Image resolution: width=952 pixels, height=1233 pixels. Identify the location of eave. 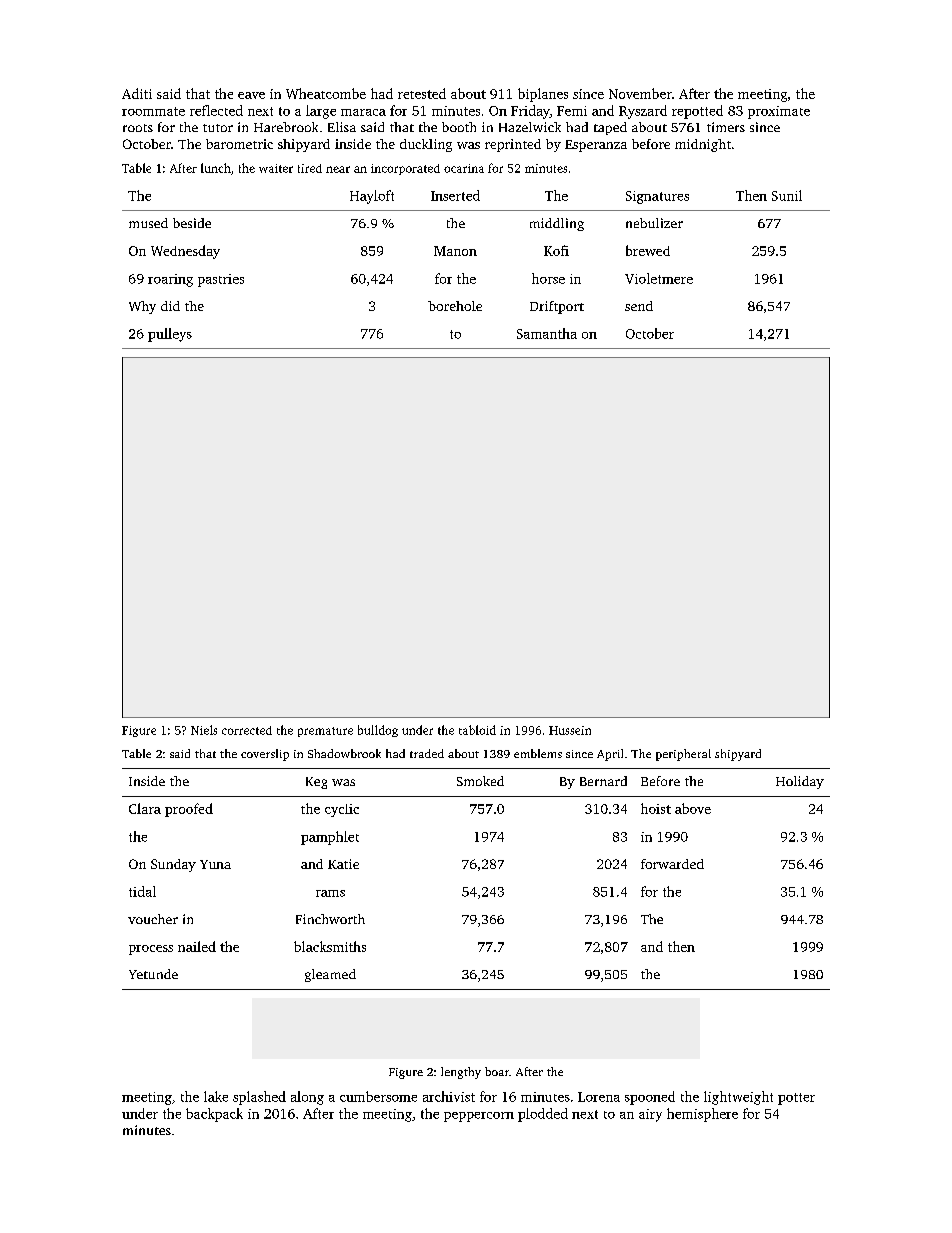
(251, 95).
